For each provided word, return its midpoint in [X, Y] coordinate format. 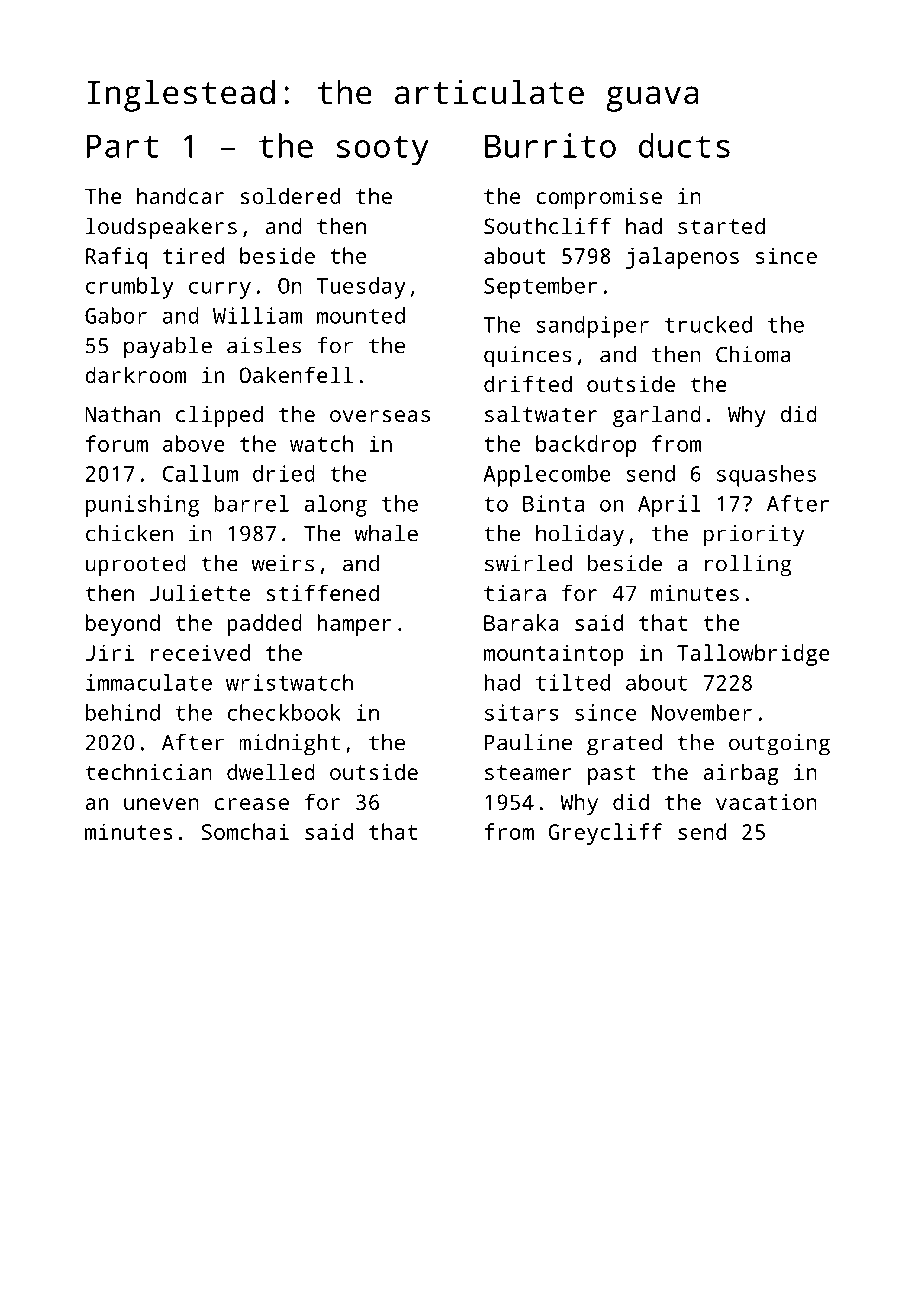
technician [148, 771]
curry [220, 290]
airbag [740, 774]
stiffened [322, 592]
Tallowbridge [753, 655]
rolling [748, 566]
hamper [354, 625]
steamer [528, 772]
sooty [382, 150]
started [721, 225]
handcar [180, 195]
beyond [123, 625]
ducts [684, 145]
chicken [129, 533]
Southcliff [547, 225]
